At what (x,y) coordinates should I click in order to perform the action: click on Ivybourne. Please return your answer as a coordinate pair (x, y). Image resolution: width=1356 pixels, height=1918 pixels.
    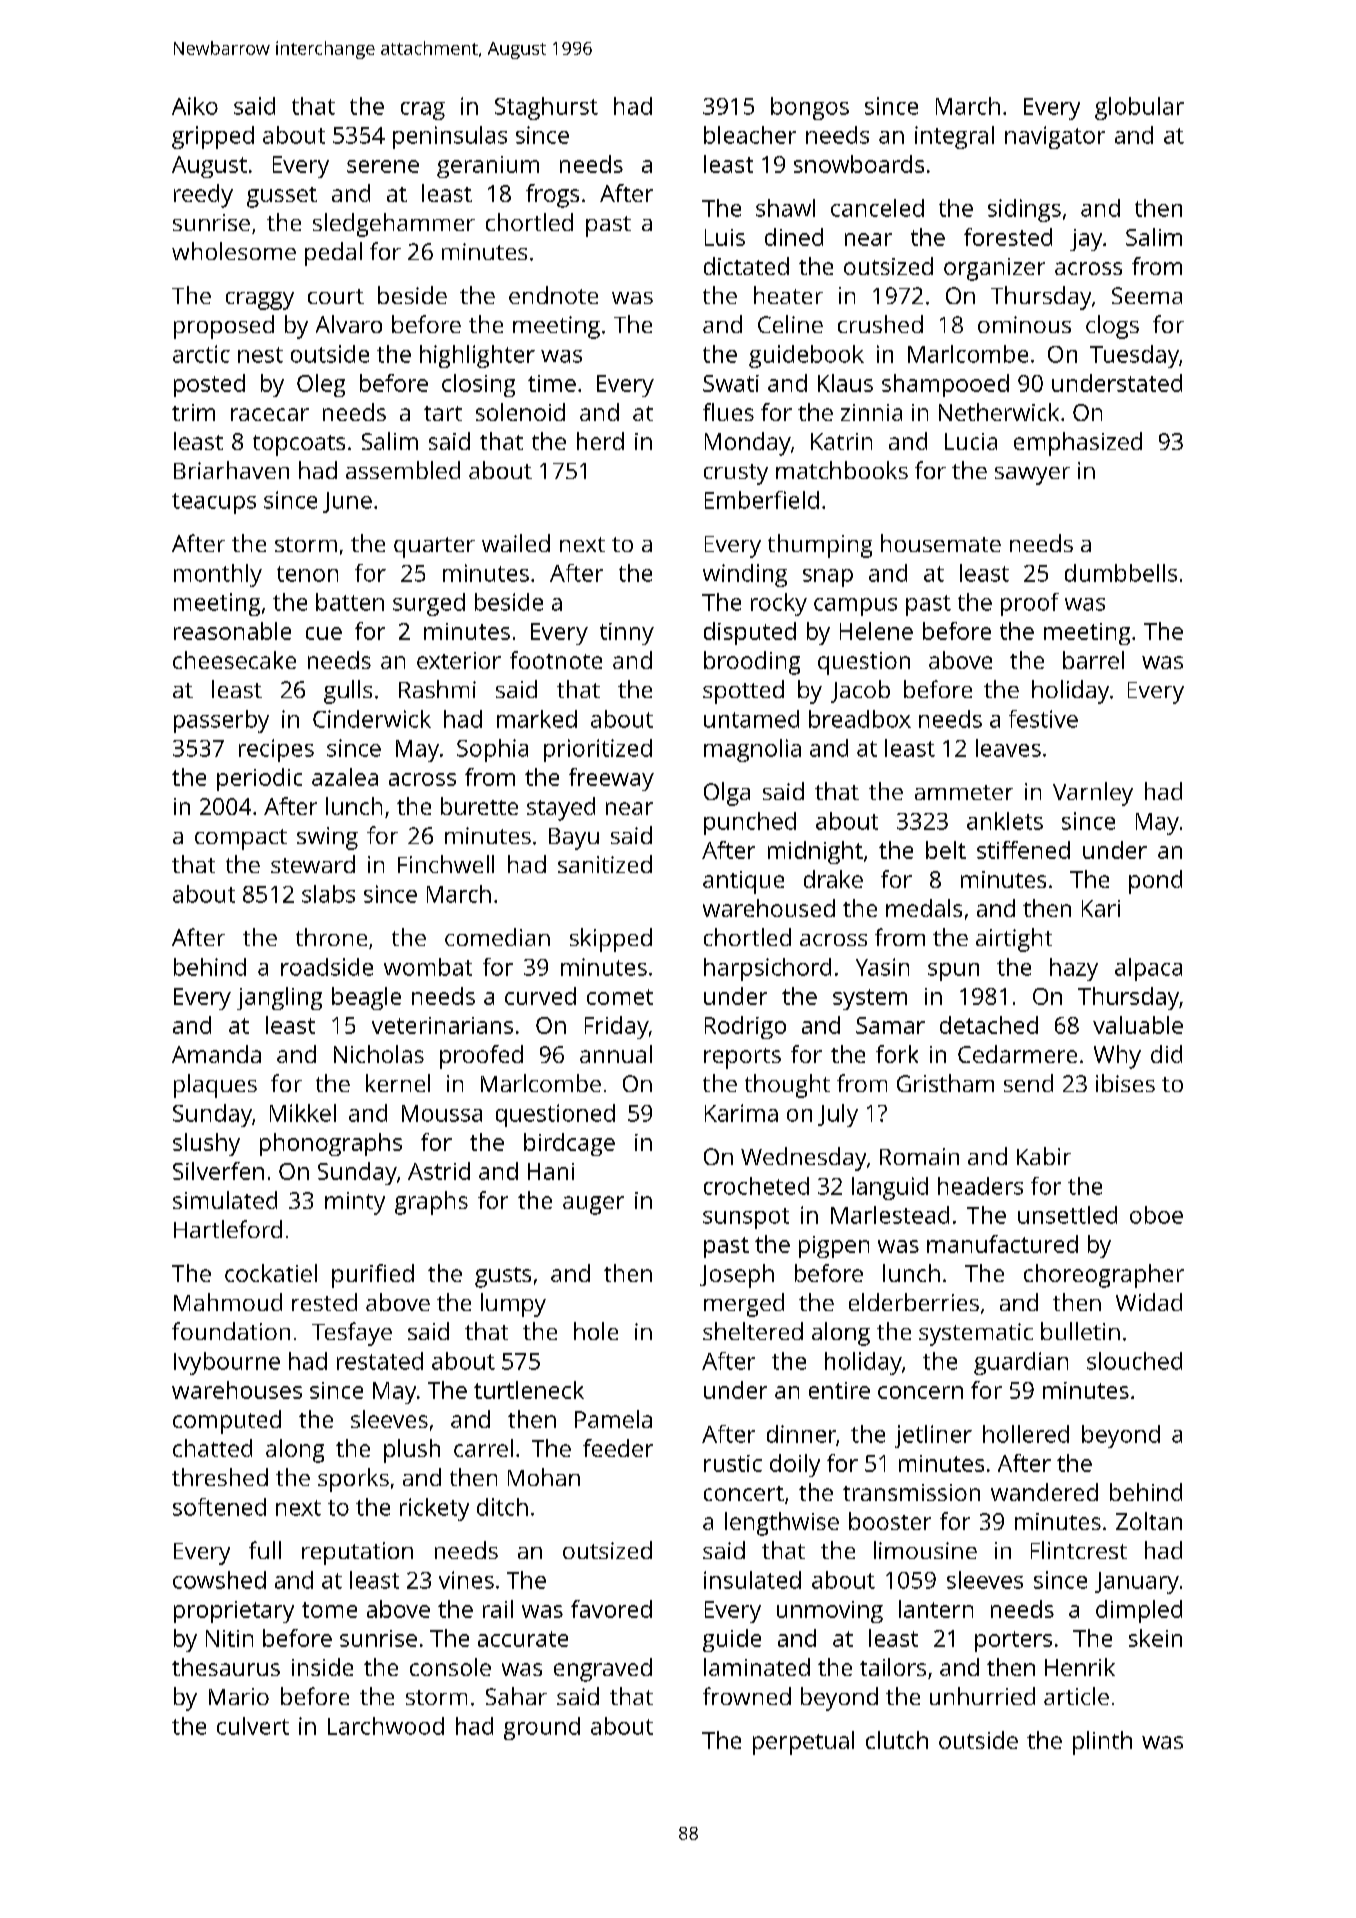
    Looking at the image, I should click on (227, 1363).
